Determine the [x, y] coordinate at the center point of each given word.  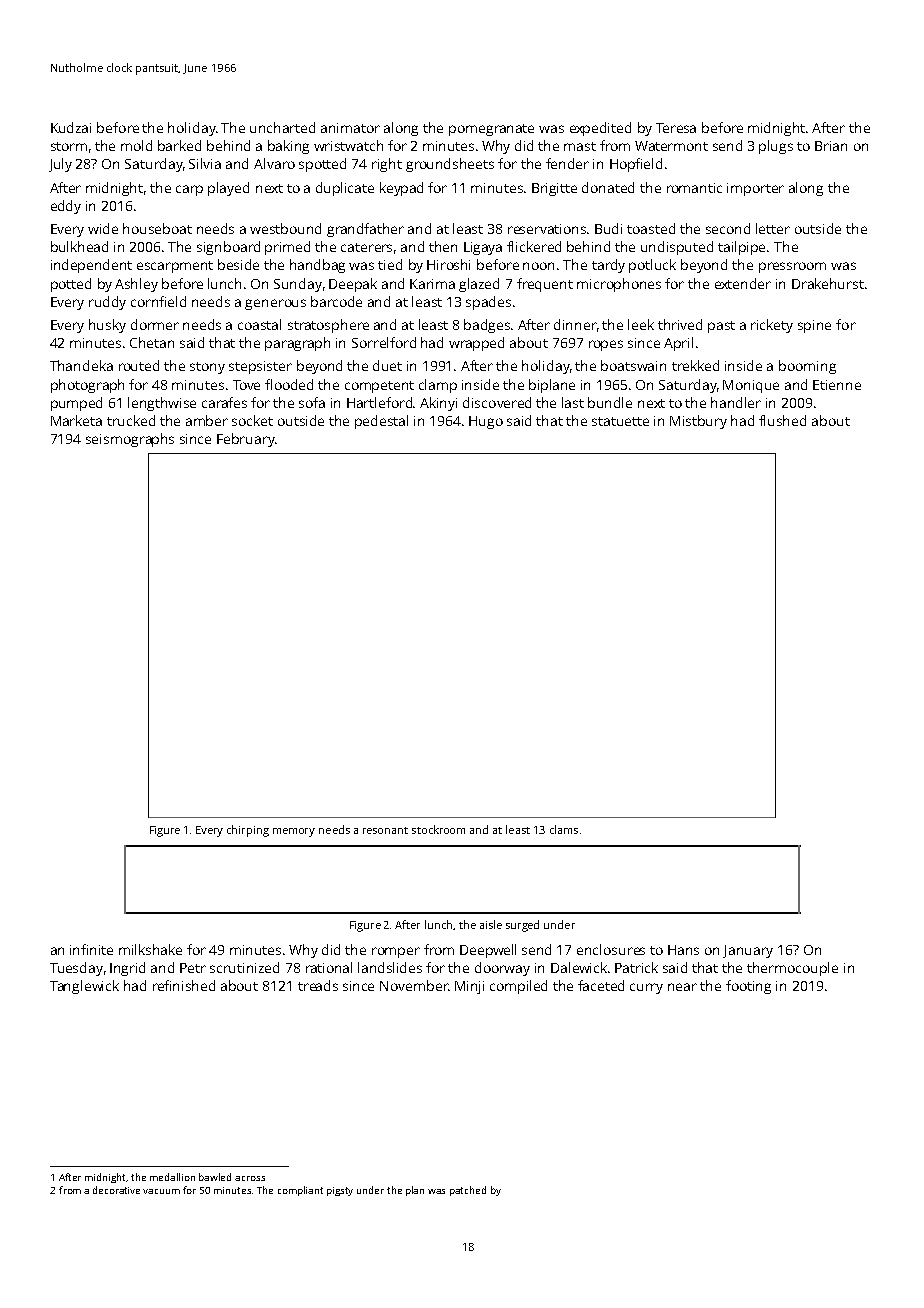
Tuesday [76, 969]
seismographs [130, 440]
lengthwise [162, 404]
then [443, 246]
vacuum [161, 1191]
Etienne [837, 385]
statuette [620, 421]
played [228, 189]
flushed [782, 420]
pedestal [381, 422]
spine [814, 326]
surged [522, 926]
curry [646, 988]
